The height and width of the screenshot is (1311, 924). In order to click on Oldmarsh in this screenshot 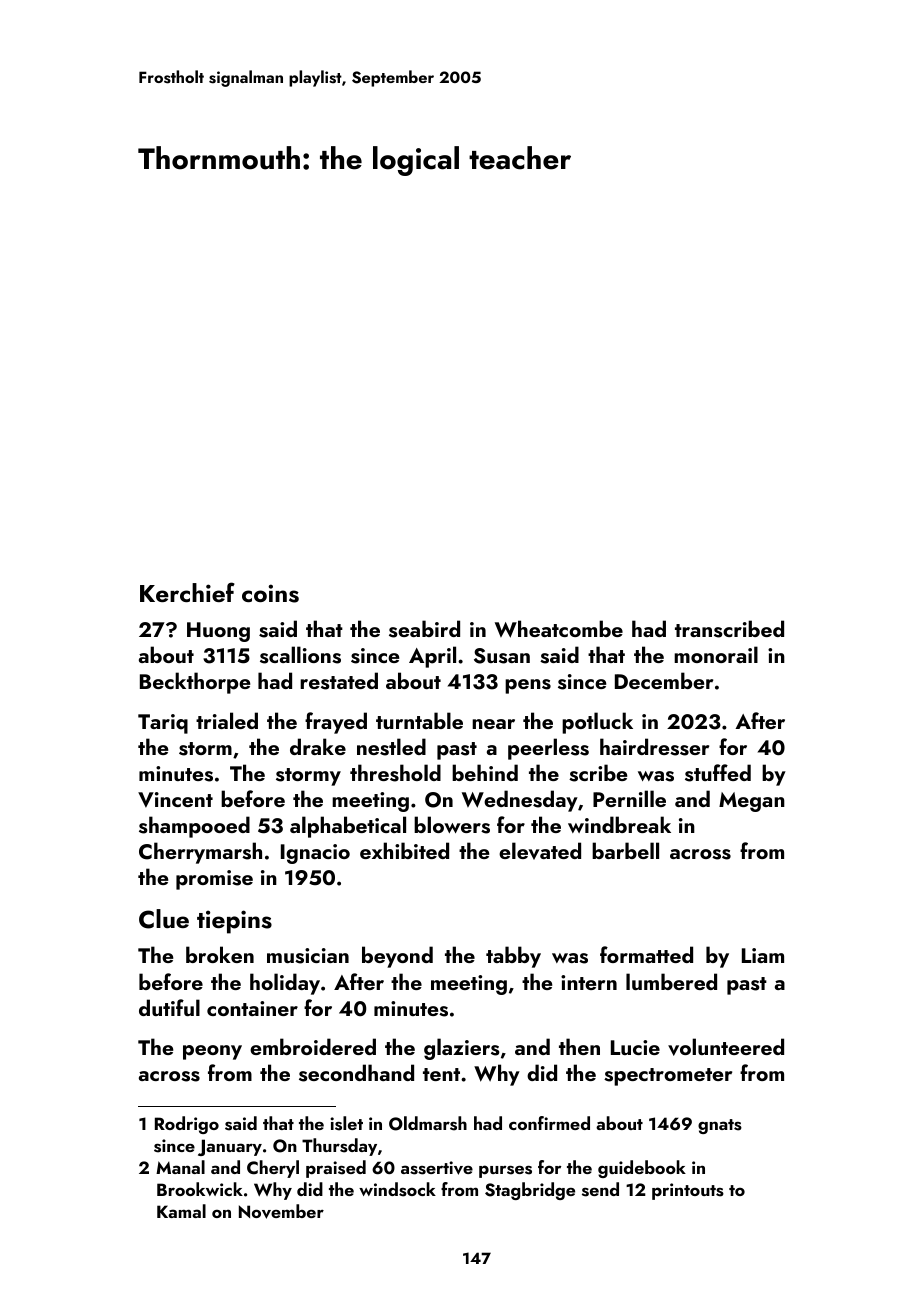, I will do `click(428, 1123)`.
